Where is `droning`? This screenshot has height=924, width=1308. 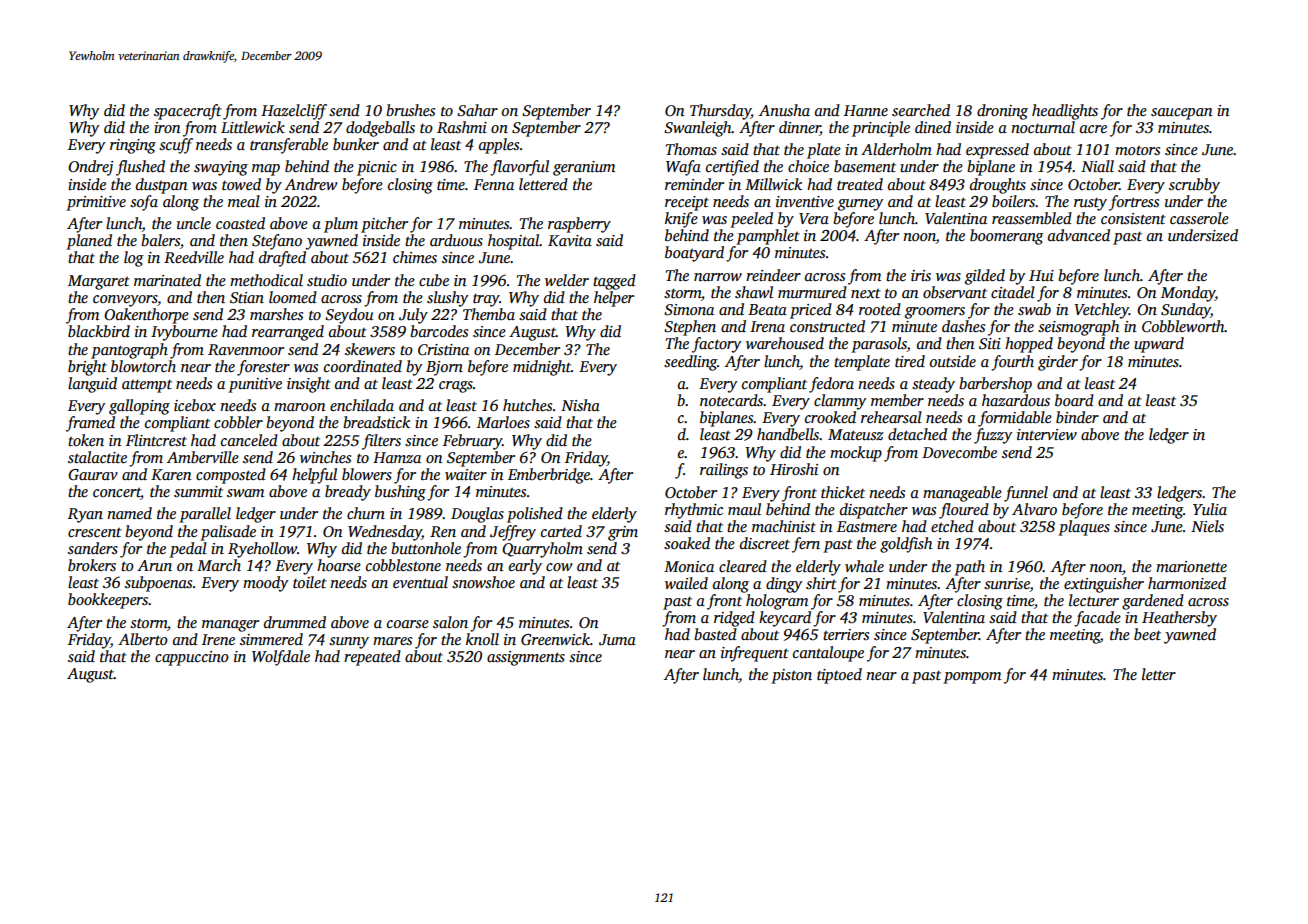
droning is located at coordinates (1002, 112).
